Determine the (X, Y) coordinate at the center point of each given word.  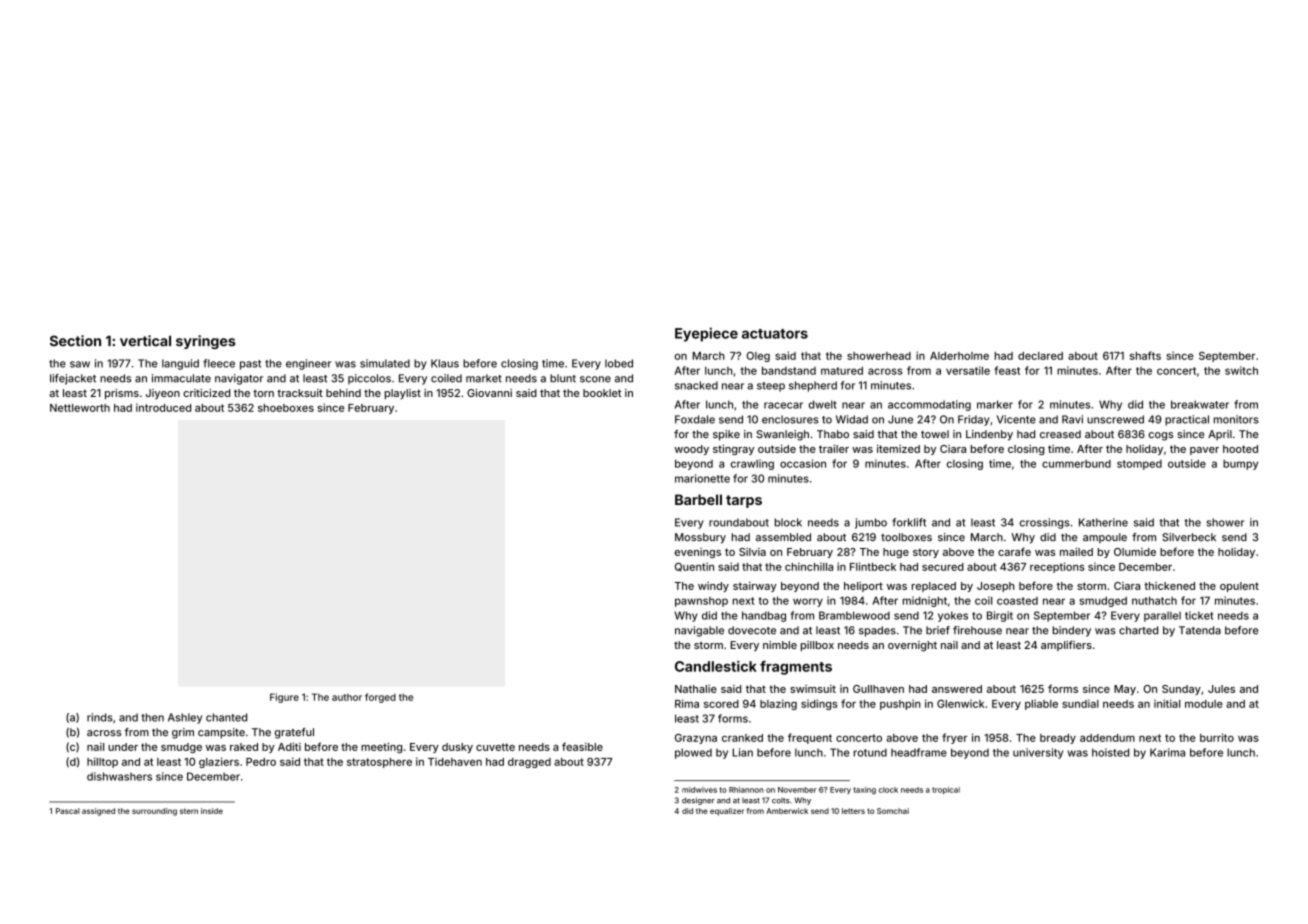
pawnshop (701, 602)
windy (713, 587)
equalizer (727, 812)
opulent (1239, 587)
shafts (1145, 355)
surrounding (154, 812)
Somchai (893, 811)
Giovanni (489, 393)
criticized (206, 393)
